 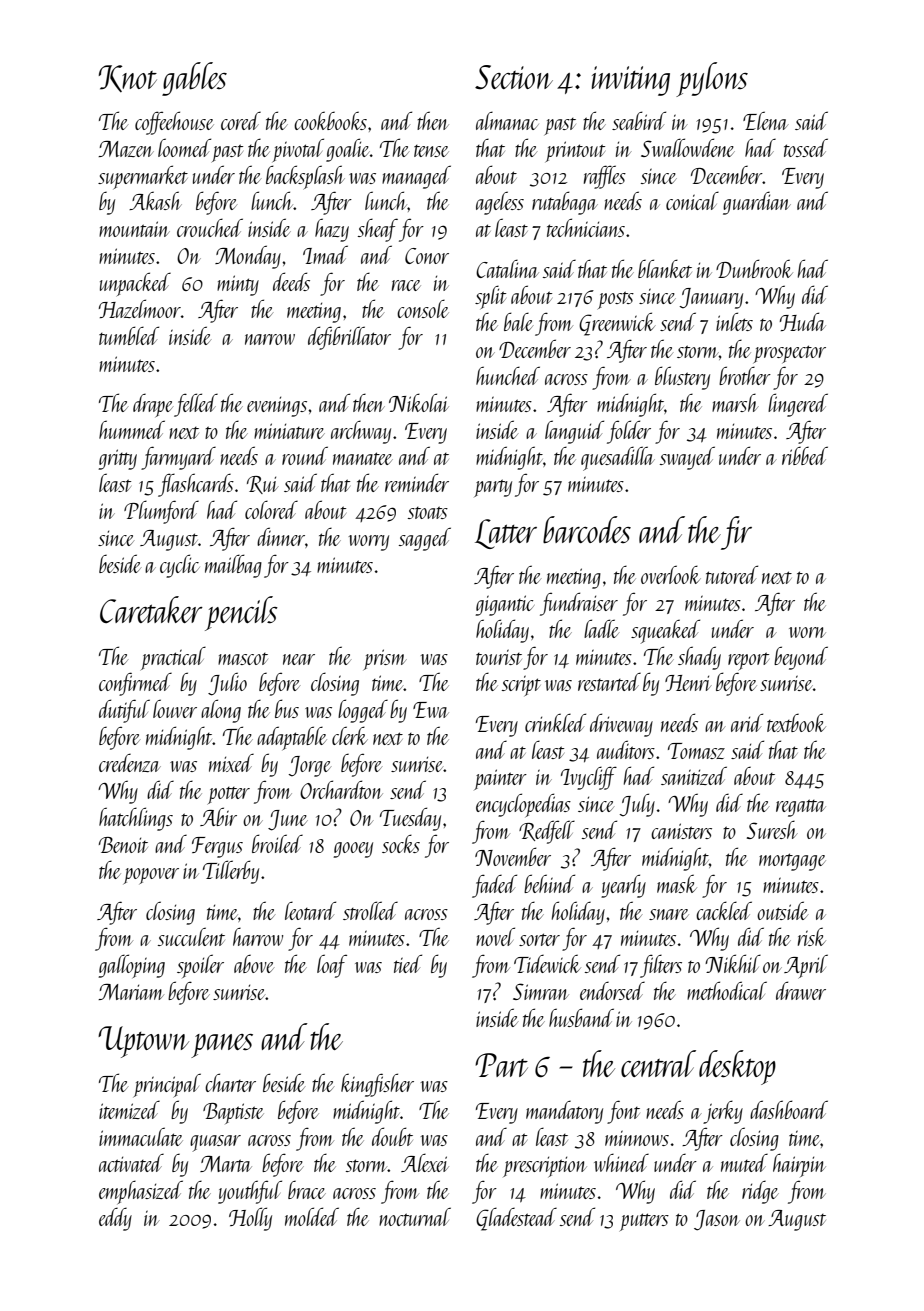 What do you see at coordinates (644, 1222) in the document?
I see `putters` at bounding box center [644, 1222].
